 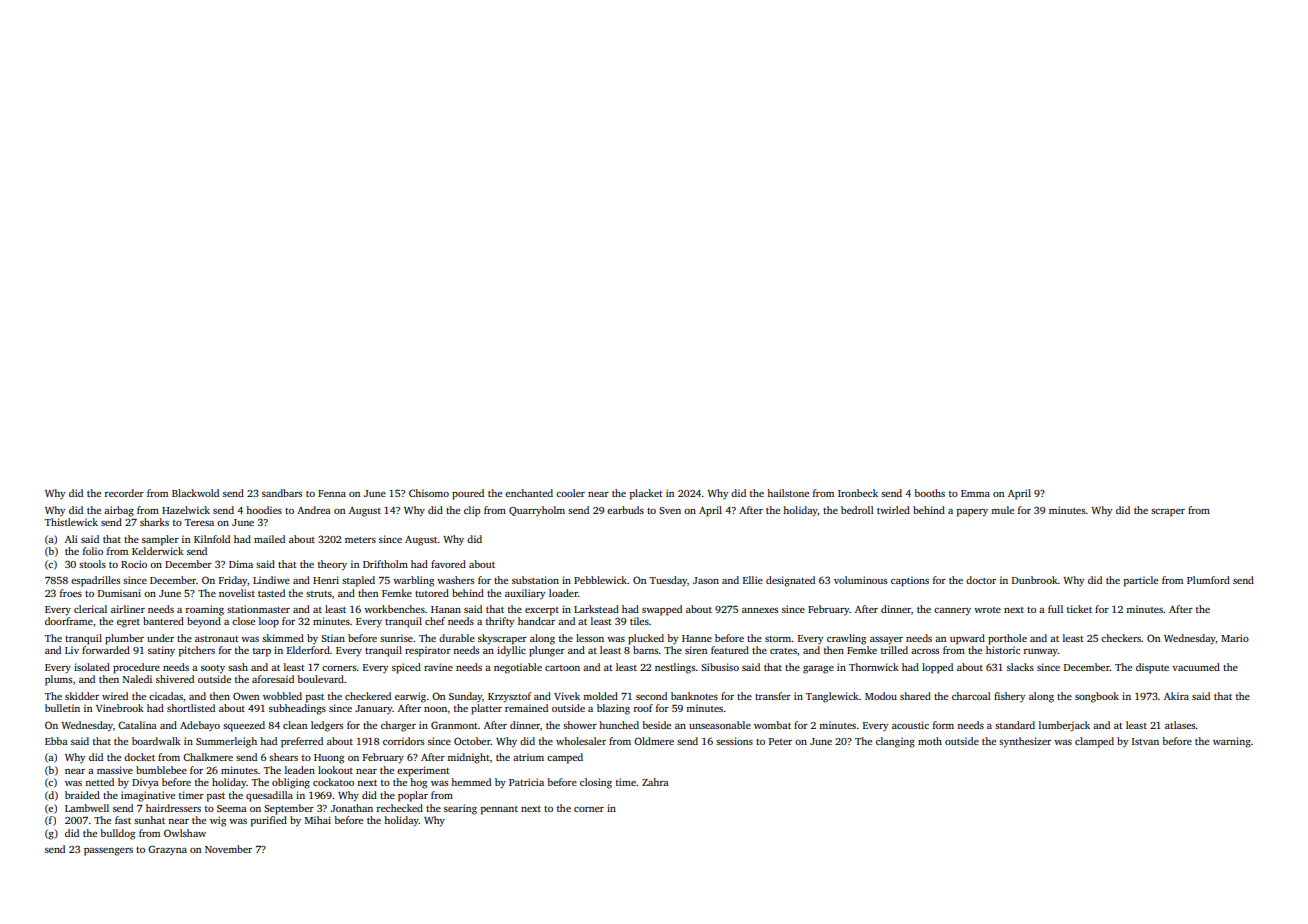 I want to click on ticket, so click(x=1079, y=609).
